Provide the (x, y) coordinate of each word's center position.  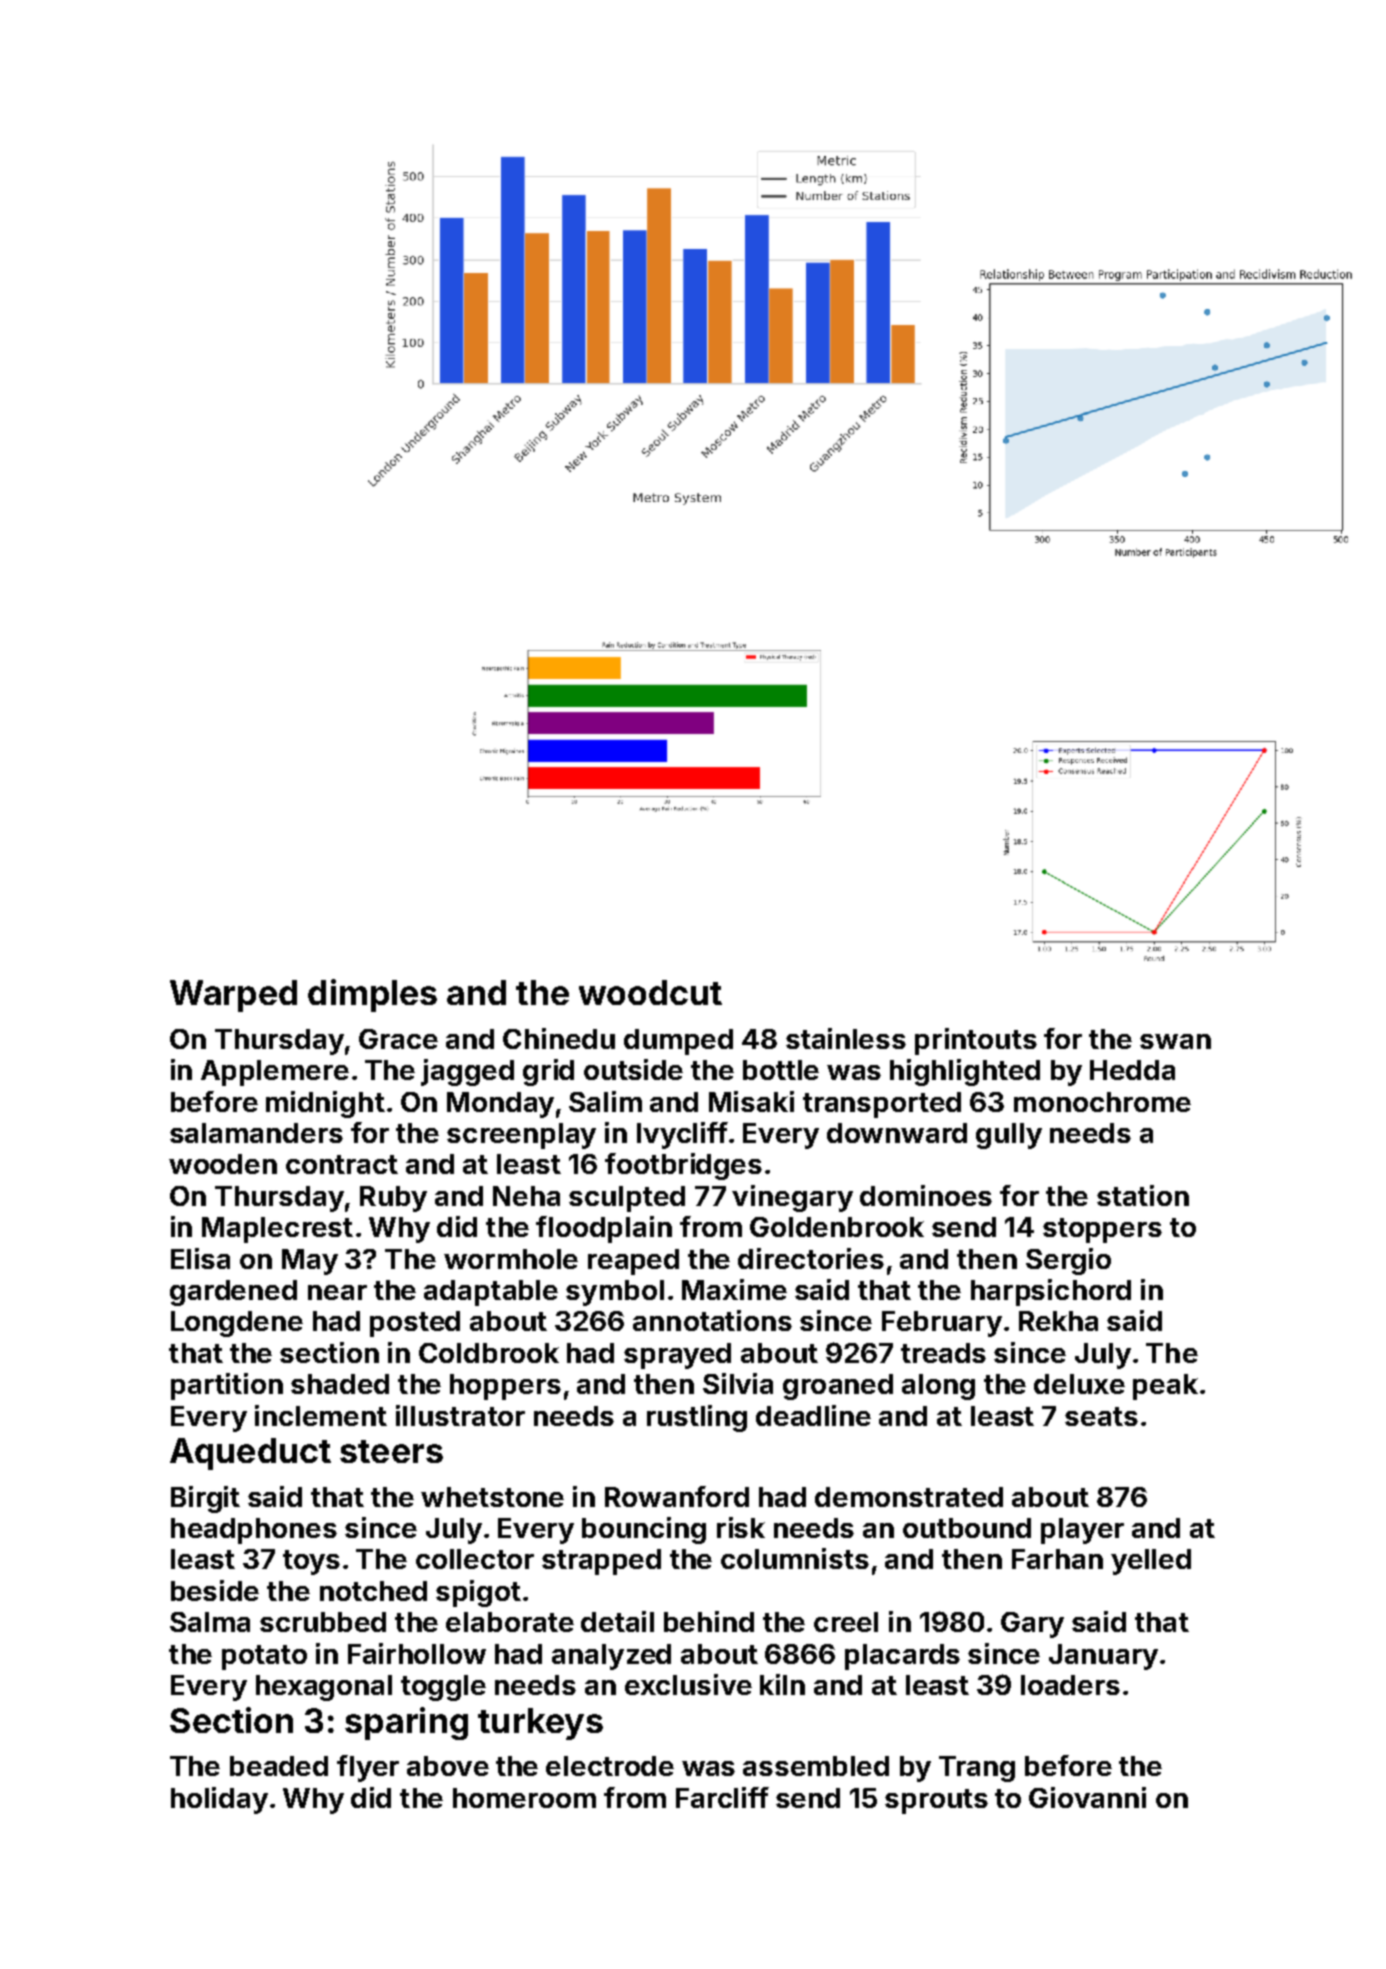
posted (415, 1324)
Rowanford (677, 1496)
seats (1101, 1416)
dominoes (926, 1195)
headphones (254, 1531)
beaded (279, 1766)
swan (1175, 1041)
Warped (233, 996)
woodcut (650, 992)
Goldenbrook (837, 1227)
